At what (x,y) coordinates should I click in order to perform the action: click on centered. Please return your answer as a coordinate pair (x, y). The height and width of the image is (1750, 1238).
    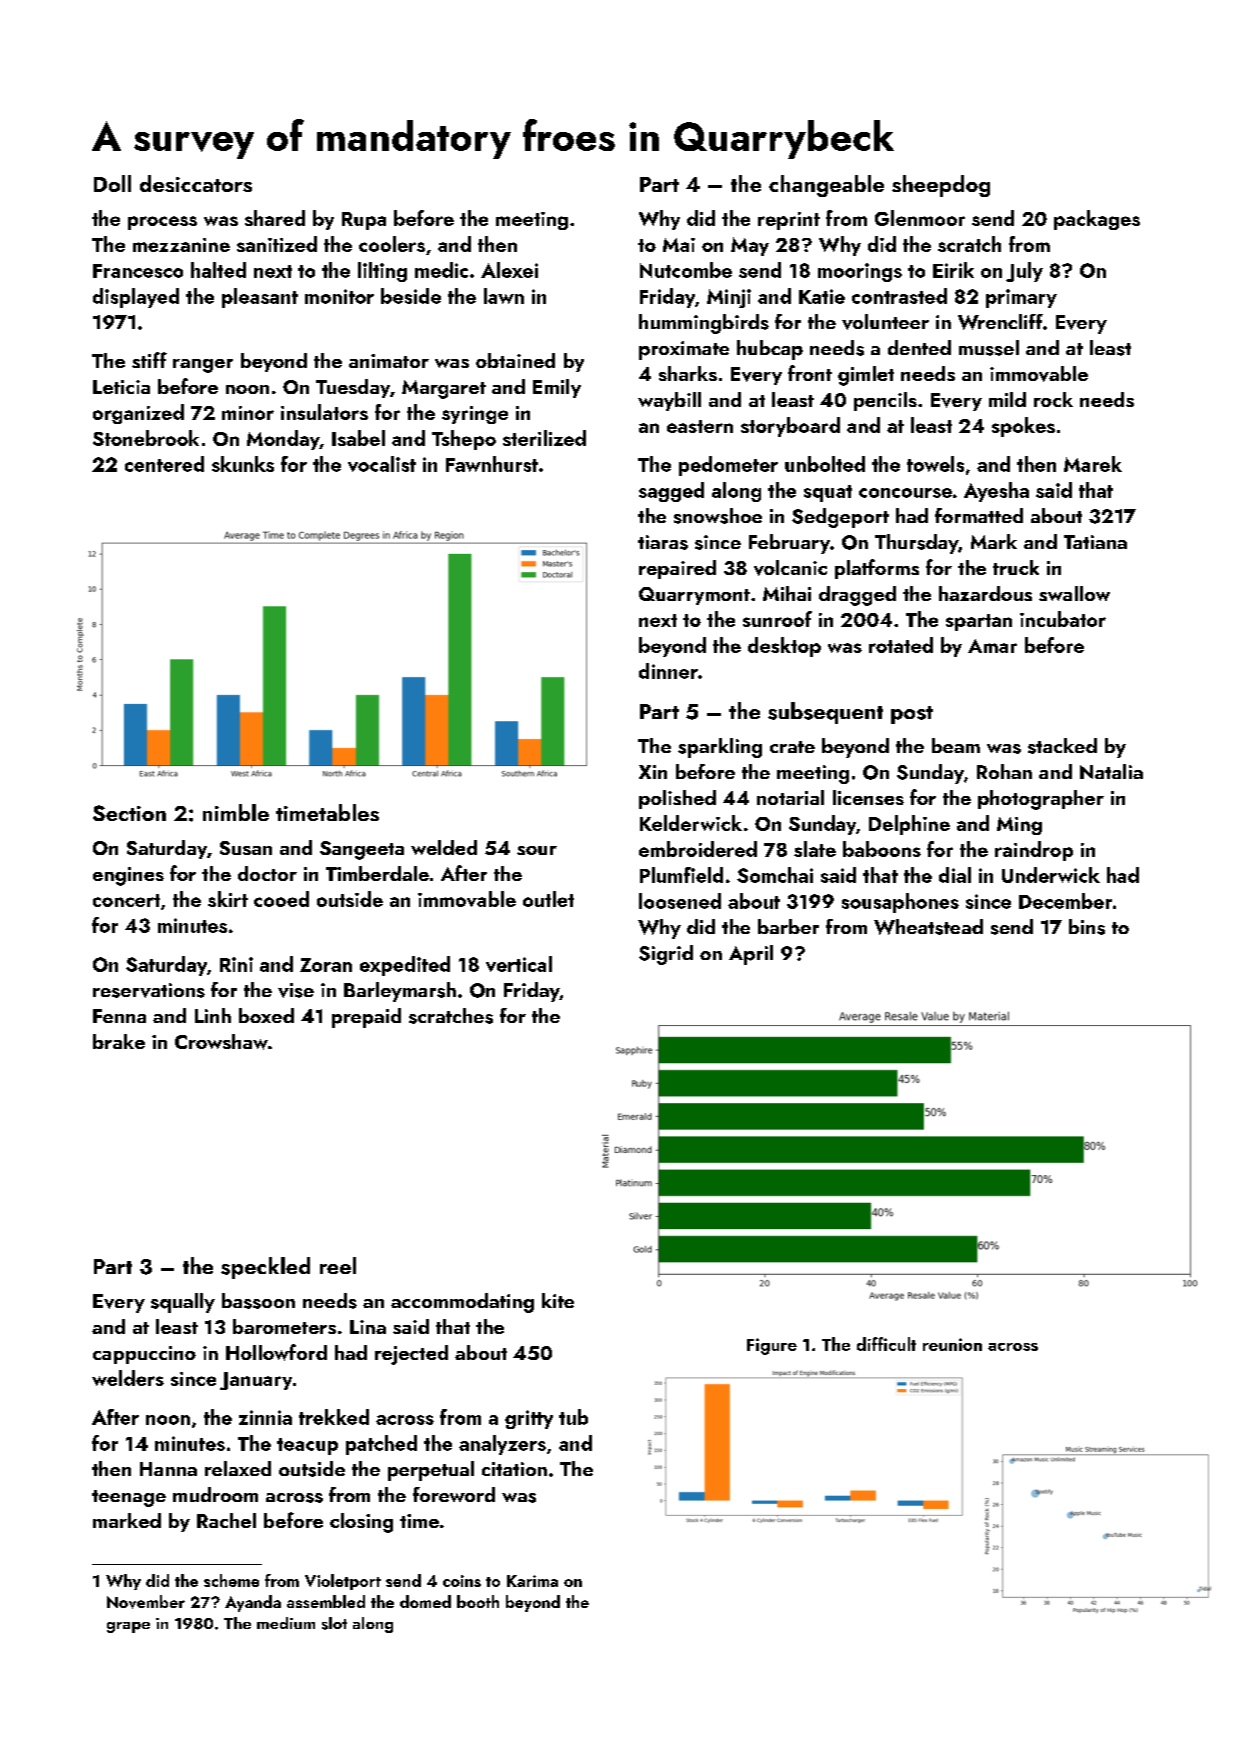
    Looking at the image, I should click on (164, 464).
